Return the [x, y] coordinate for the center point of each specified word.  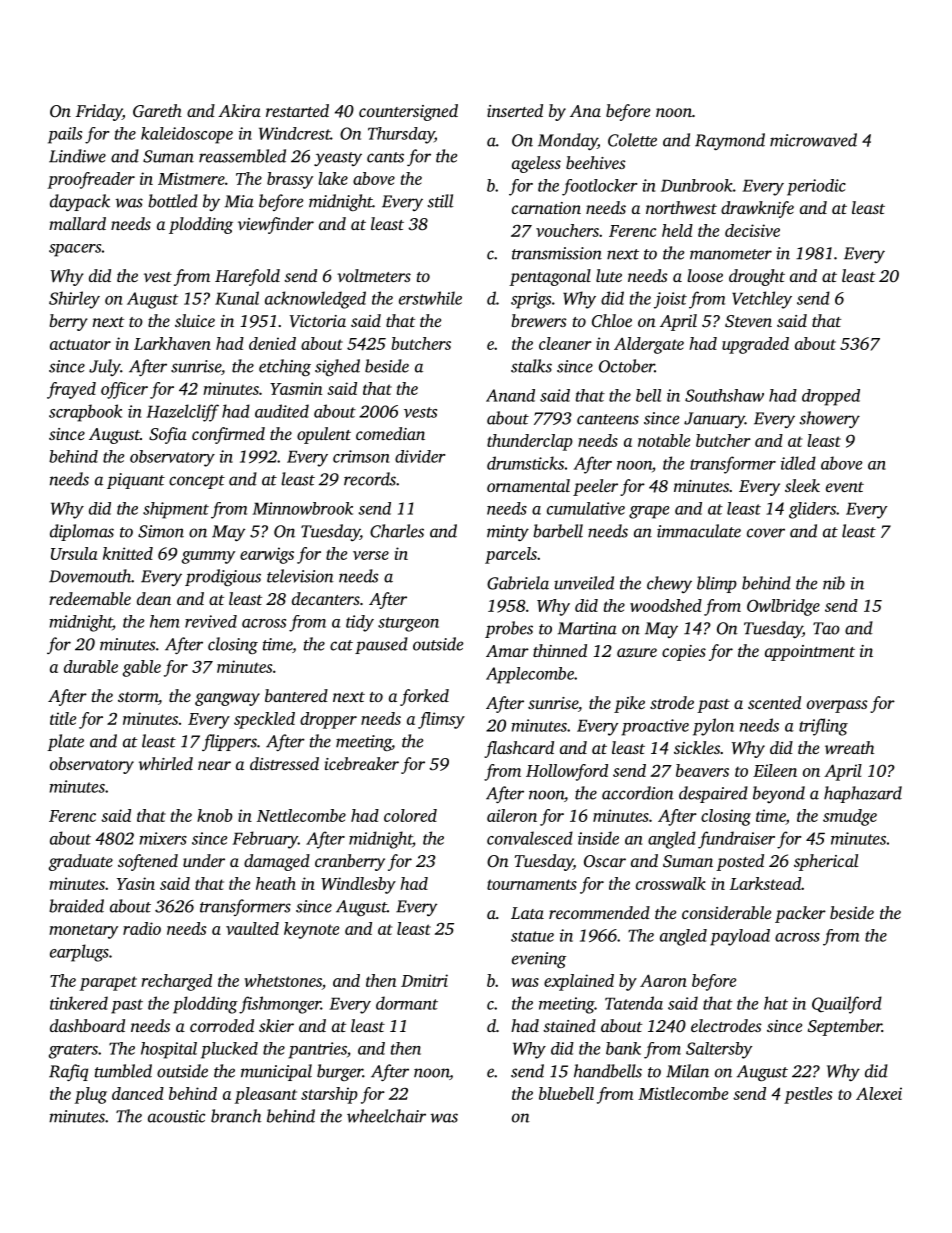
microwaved [813, 140]
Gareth [157, 110]
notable [664, 440]
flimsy [441, 720]
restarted [297, 110]
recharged [176, 982]
